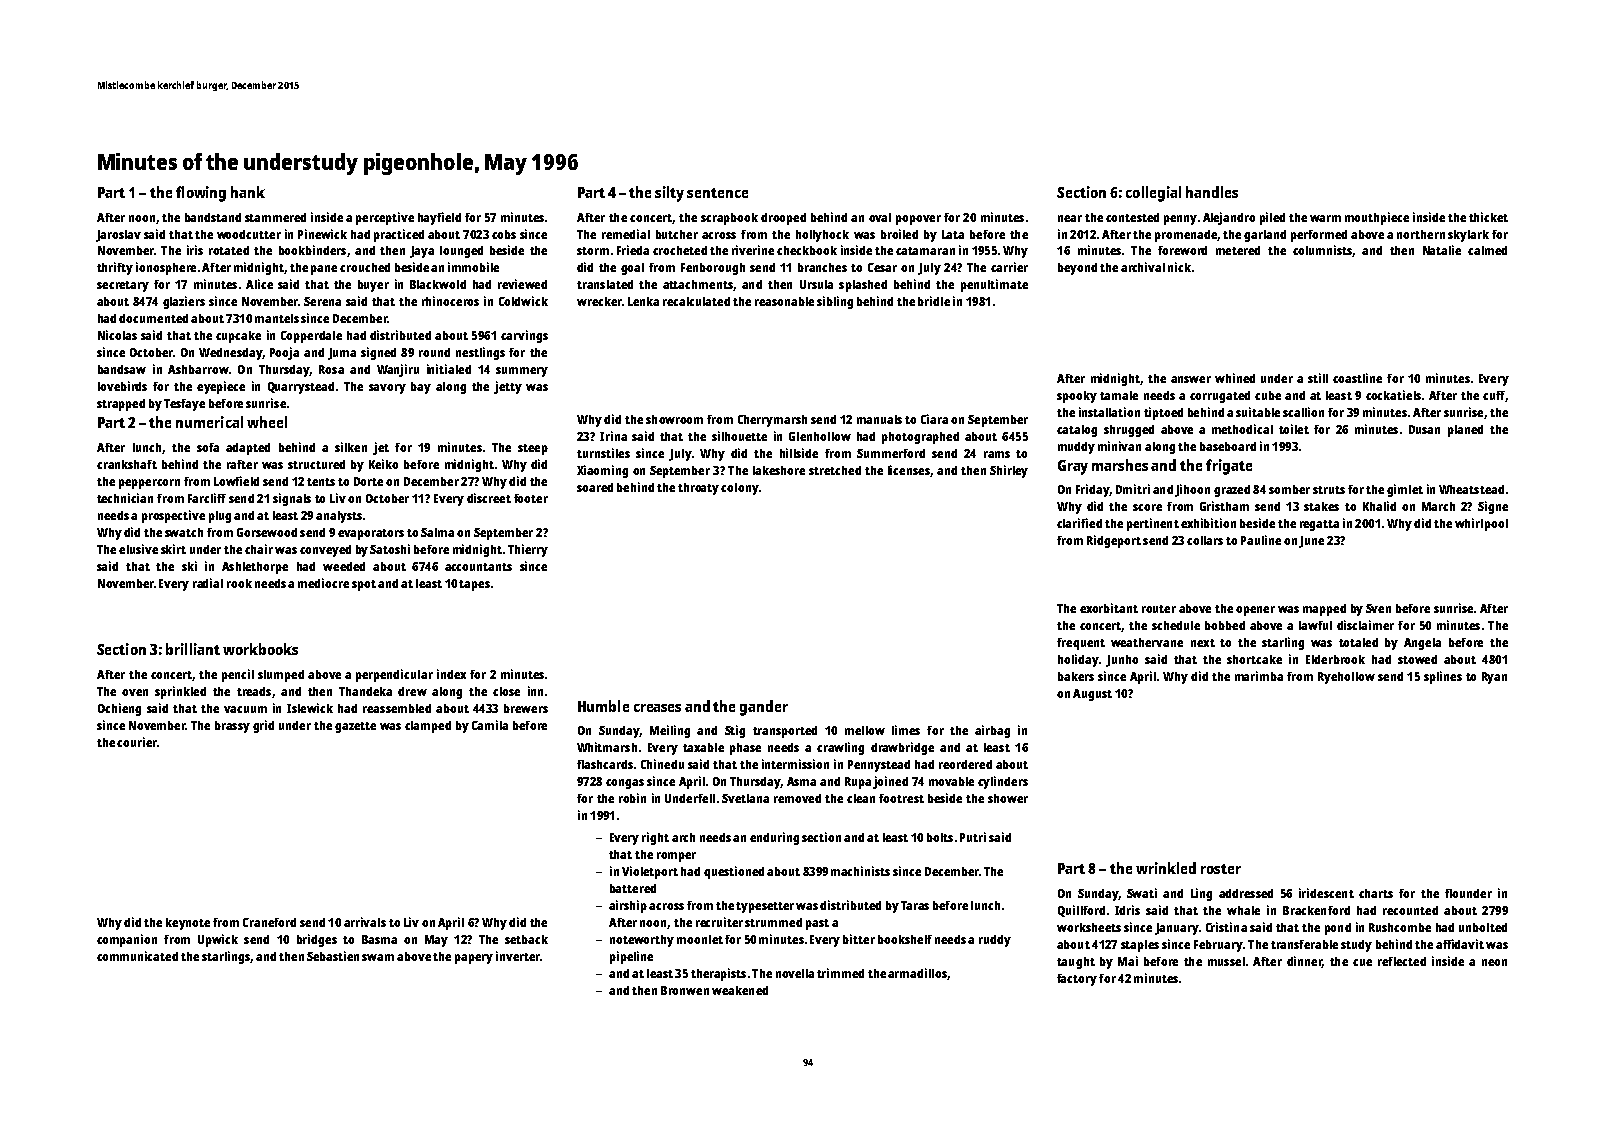 This screenshot has width=1605, height=1135. I want to click on recalculated, so click(696, 301).
